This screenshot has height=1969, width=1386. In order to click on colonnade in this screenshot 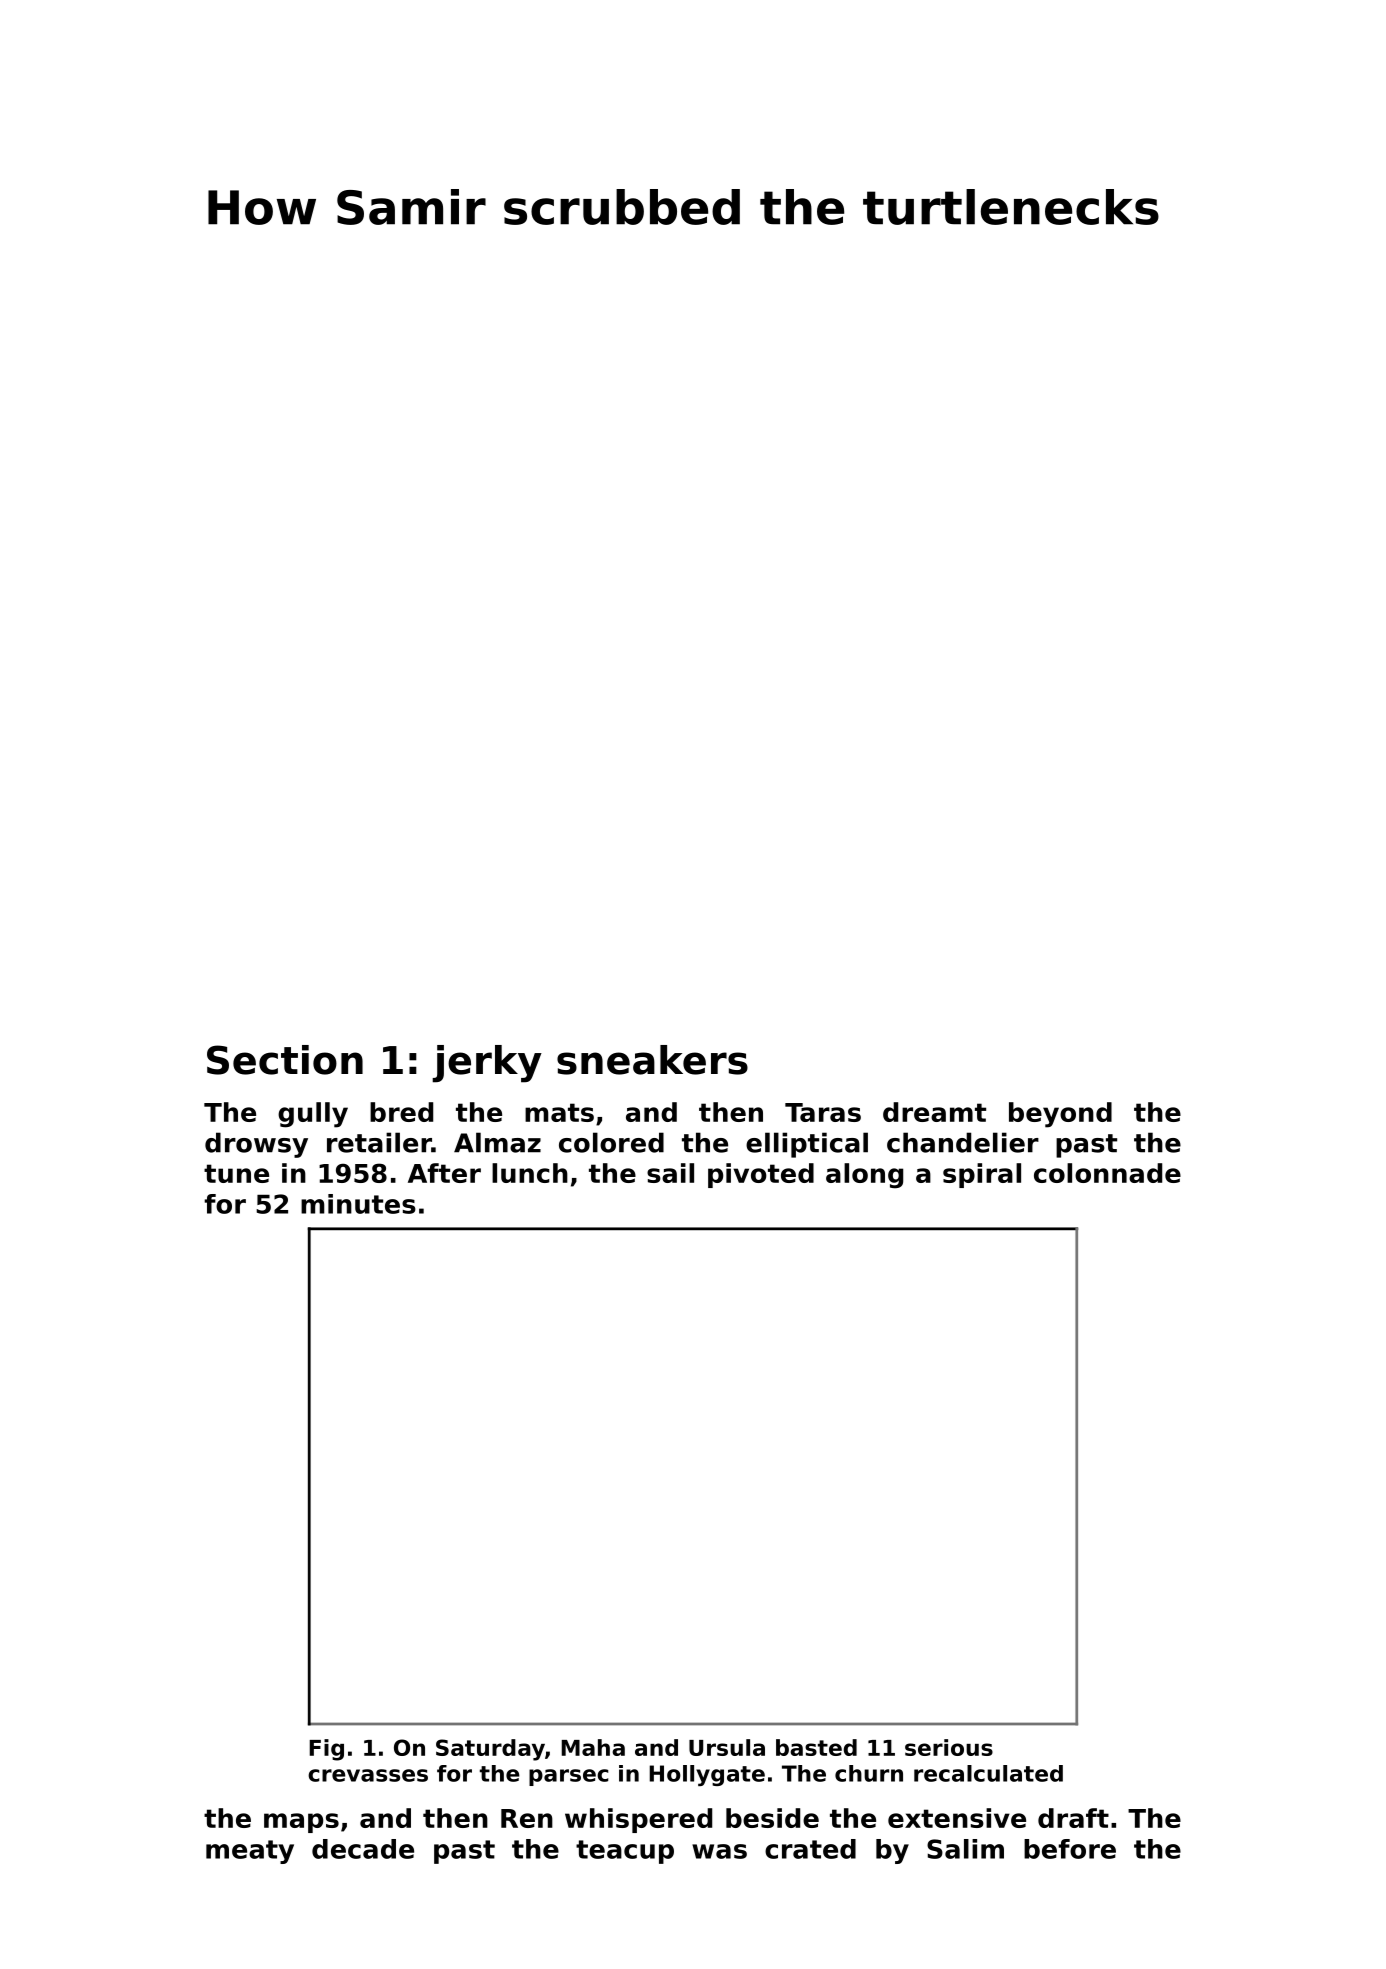, I will do `click(1107, 1173)`.
